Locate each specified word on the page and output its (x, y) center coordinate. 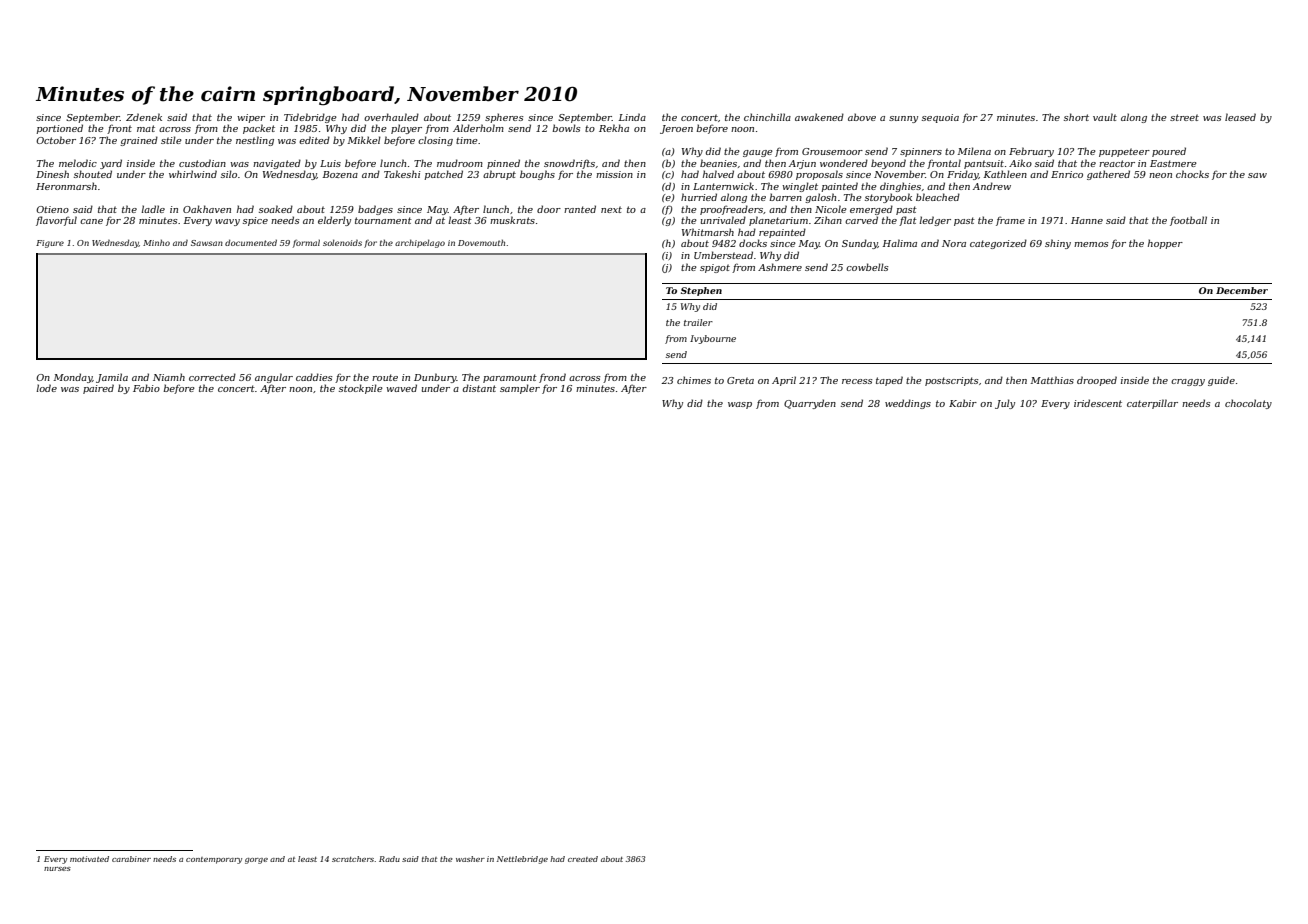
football (1188, 221)
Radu (389, 859)
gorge (256, 861)
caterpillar (1152, 404)
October (56, 140)
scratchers (353, 859)
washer (470, 859)
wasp (740, 405)
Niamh (169, 377)
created (583, 859)
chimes (694, 380)
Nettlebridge (522, 860)
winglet (800, 187)
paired (98, 389)
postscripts (951, 381)
